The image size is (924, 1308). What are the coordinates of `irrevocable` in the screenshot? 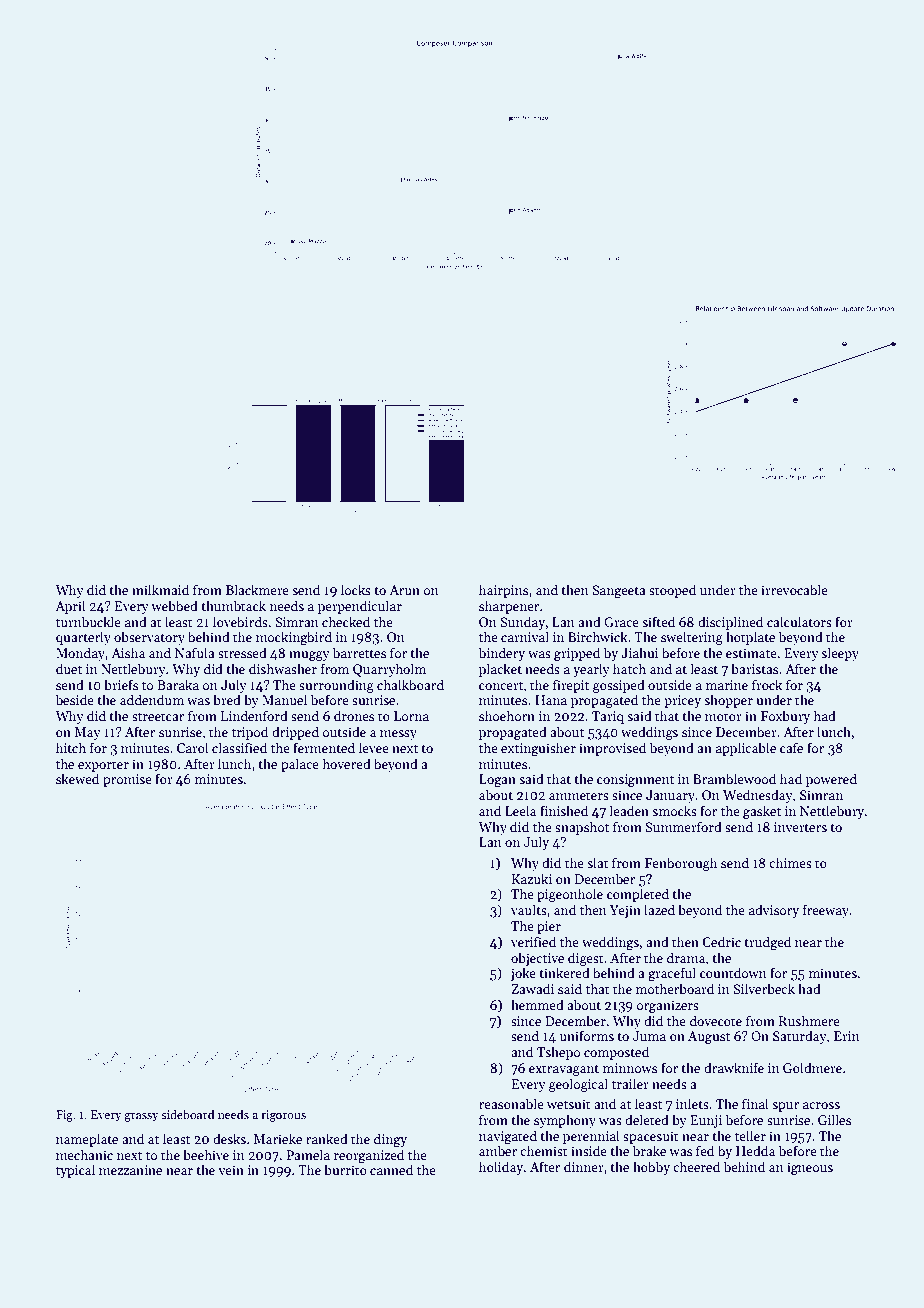 It's located at (794, 589).
